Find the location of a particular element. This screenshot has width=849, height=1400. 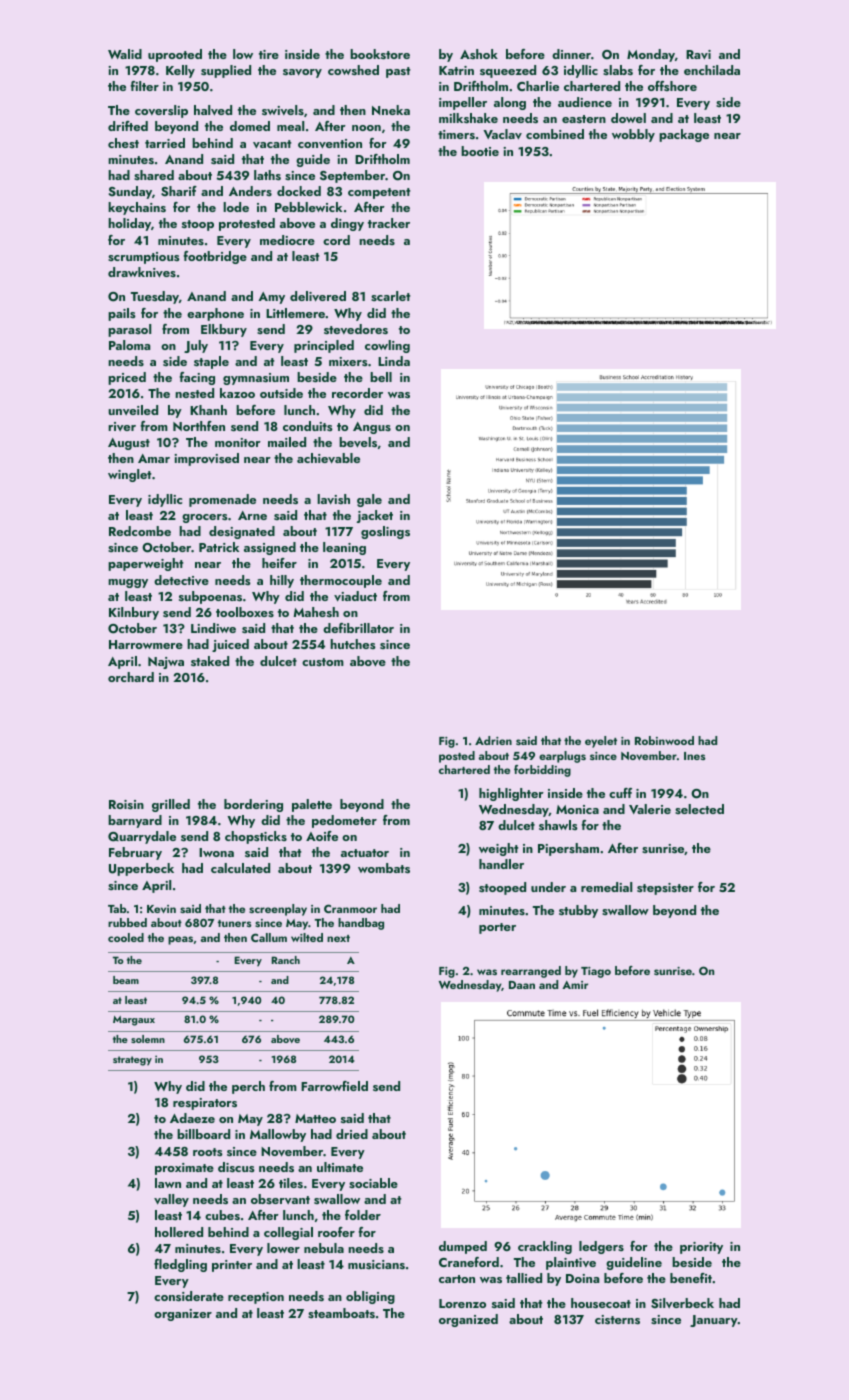

Daan is located at coordinates (522, 985).
